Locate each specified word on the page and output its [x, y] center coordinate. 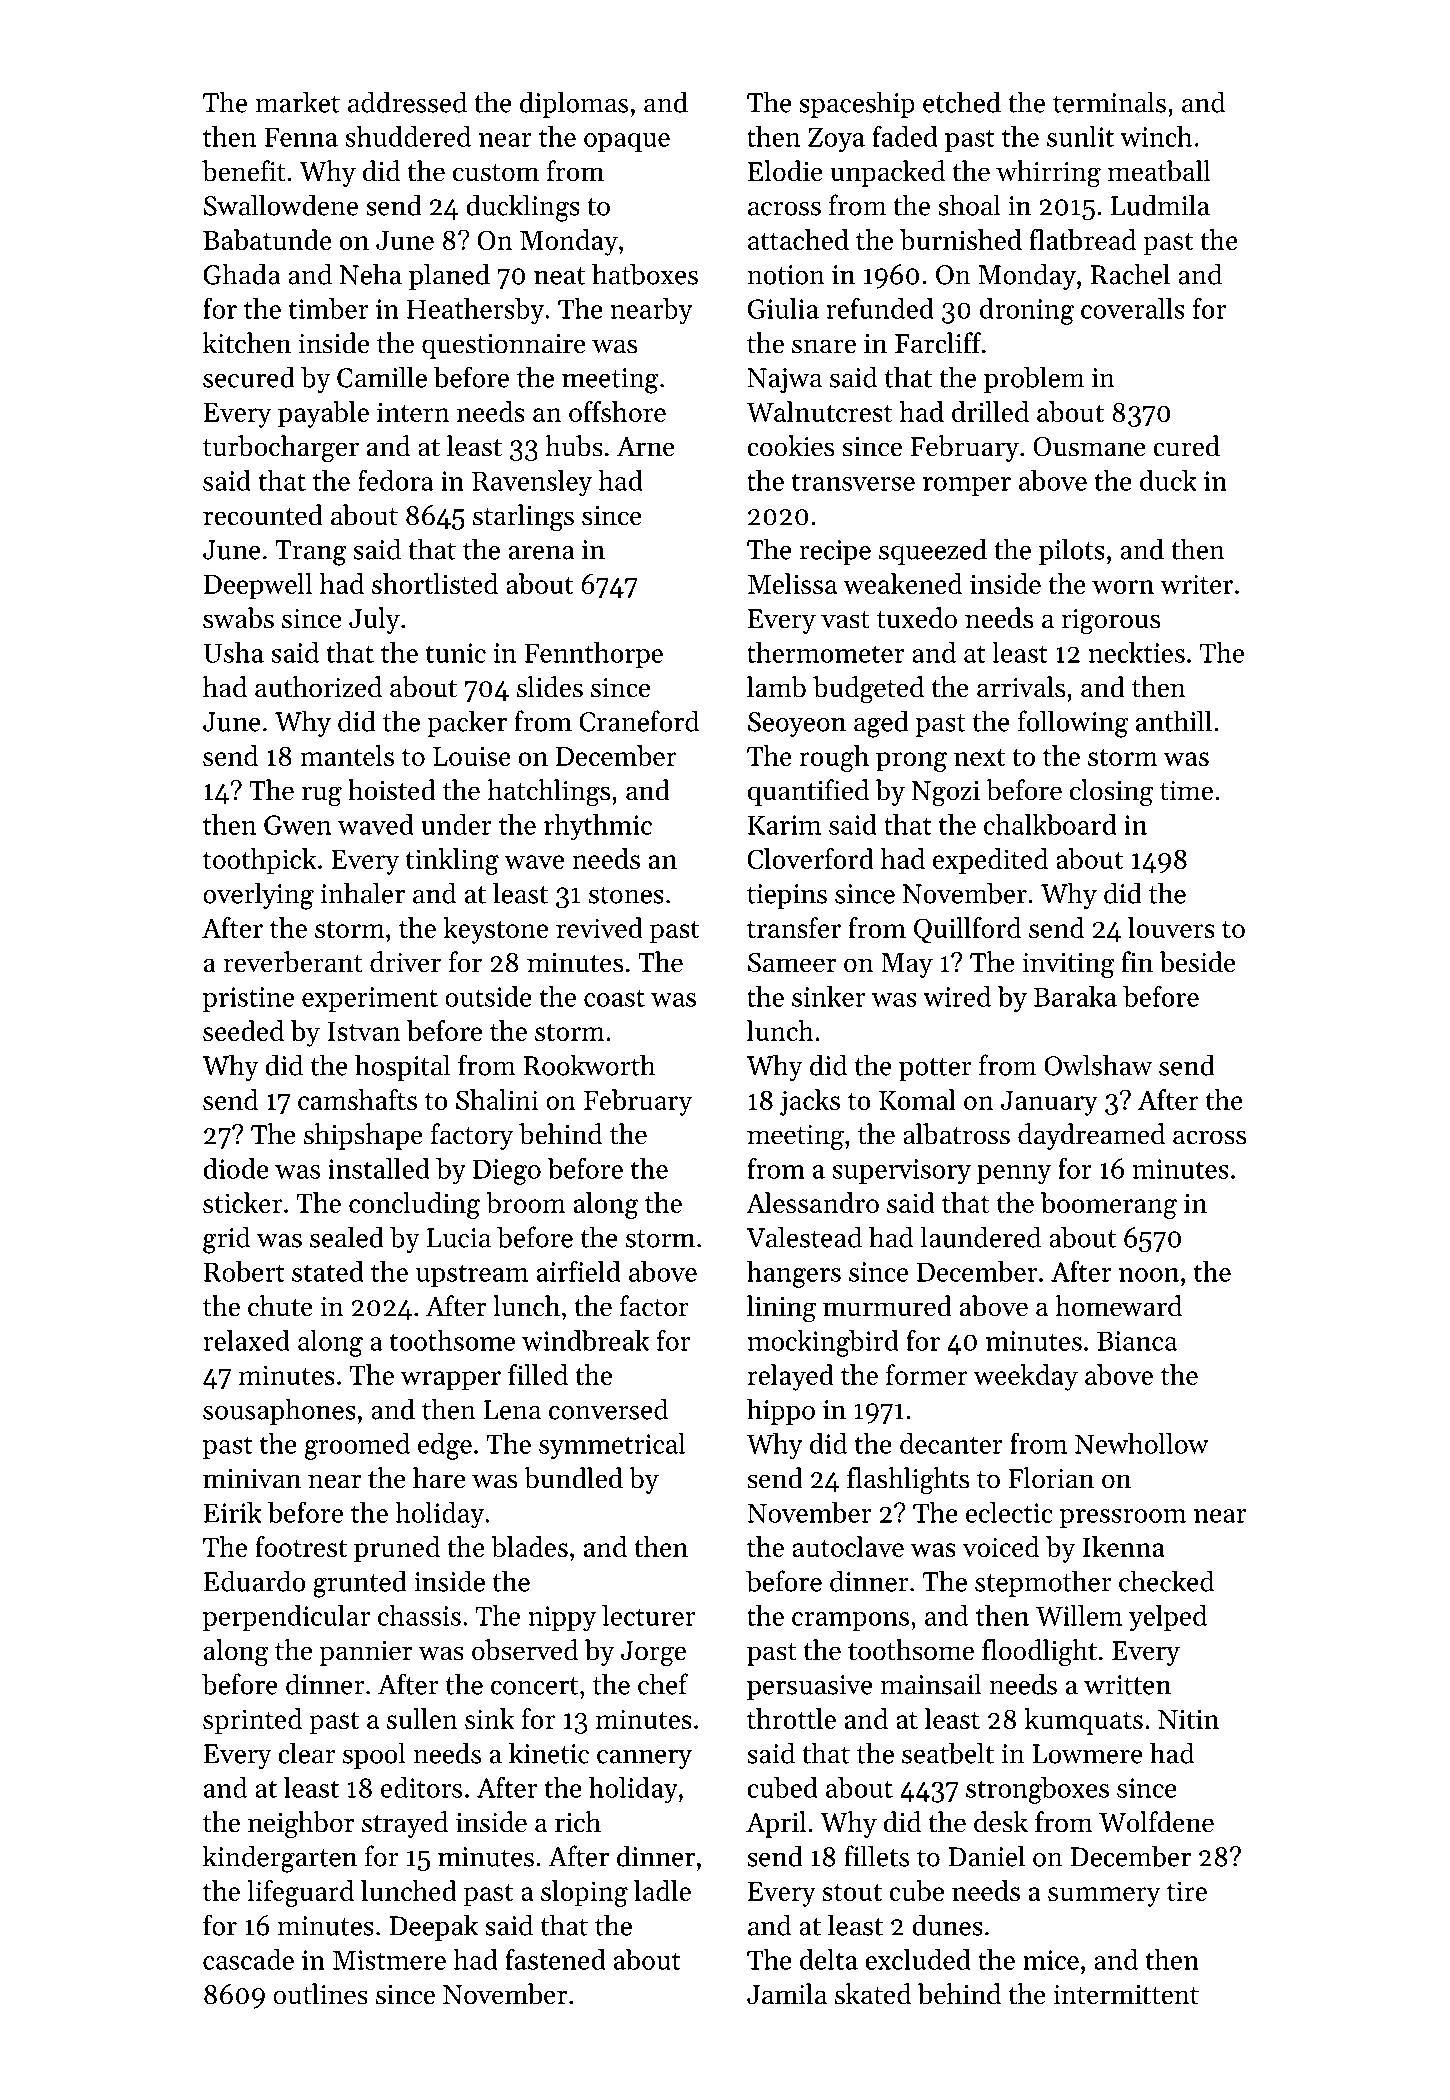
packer [467, 723]
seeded [243, 1030]
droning [1027, 311]
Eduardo [255, 1581]
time [1186, 791]
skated [873, 1994]
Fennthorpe [593, 655]
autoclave [848, 1546]
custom [496, 173]
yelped [1168, 1618]
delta [829, 1959]
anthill [1174, 721]
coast [614, 998]
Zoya [836, 140]
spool [374, 1755]
